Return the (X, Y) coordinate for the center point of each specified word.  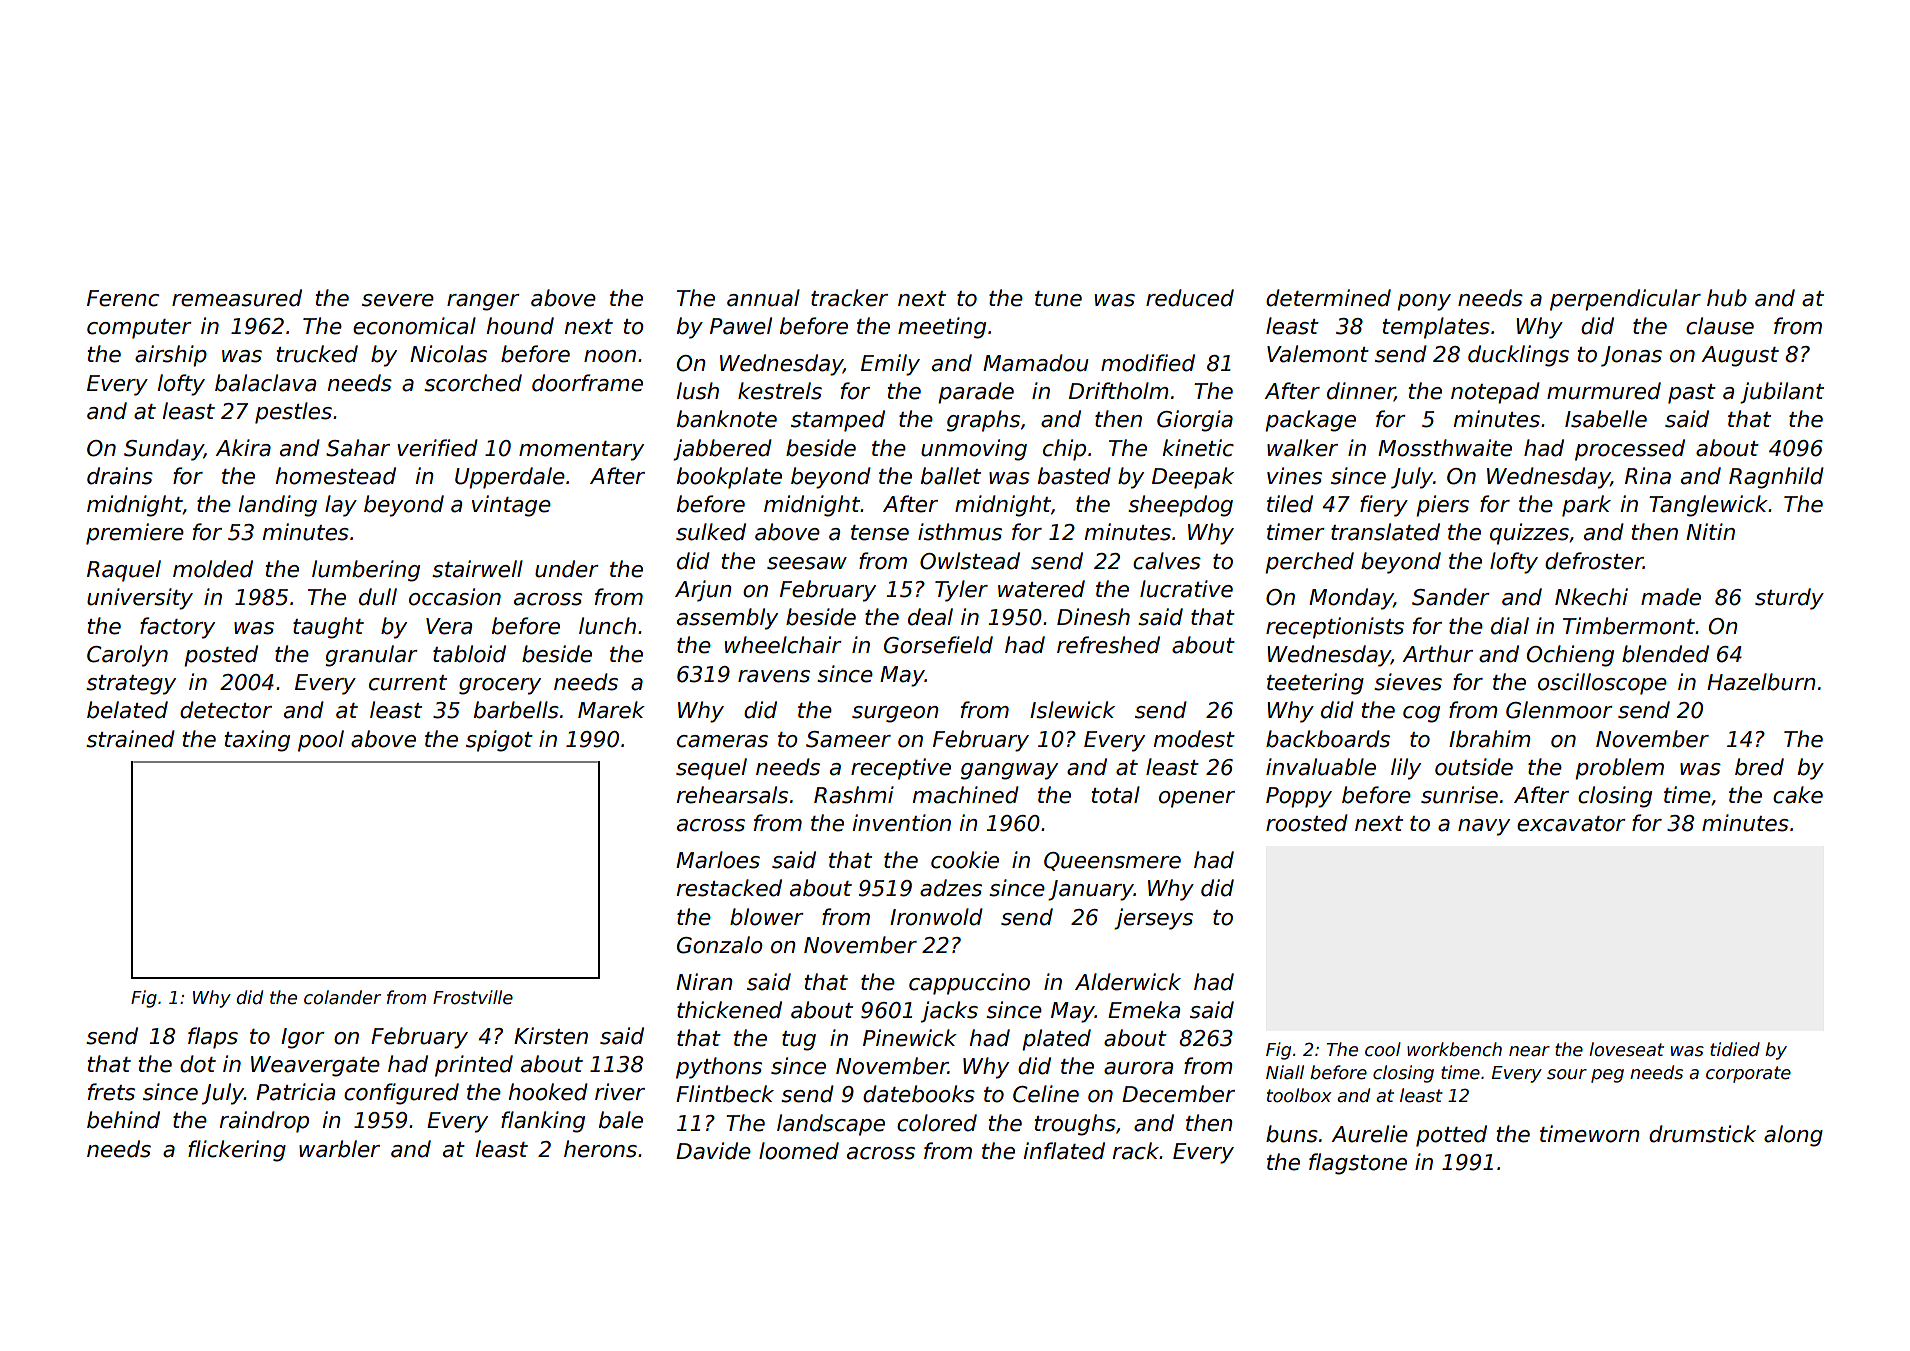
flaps (213, 1038)
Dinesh (1093, 617)
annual (763, 298)
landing (278, 506)
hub (1727, 298)
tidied (1735, 1049)
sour (1567, 1074)
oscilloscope (1602, 684)
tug (799, 1041)
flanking (543, 1122)
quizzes (1529, 534)
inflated (1064, 1151)
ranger (483, 302)
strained (130, 739)
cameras (722, 741)
